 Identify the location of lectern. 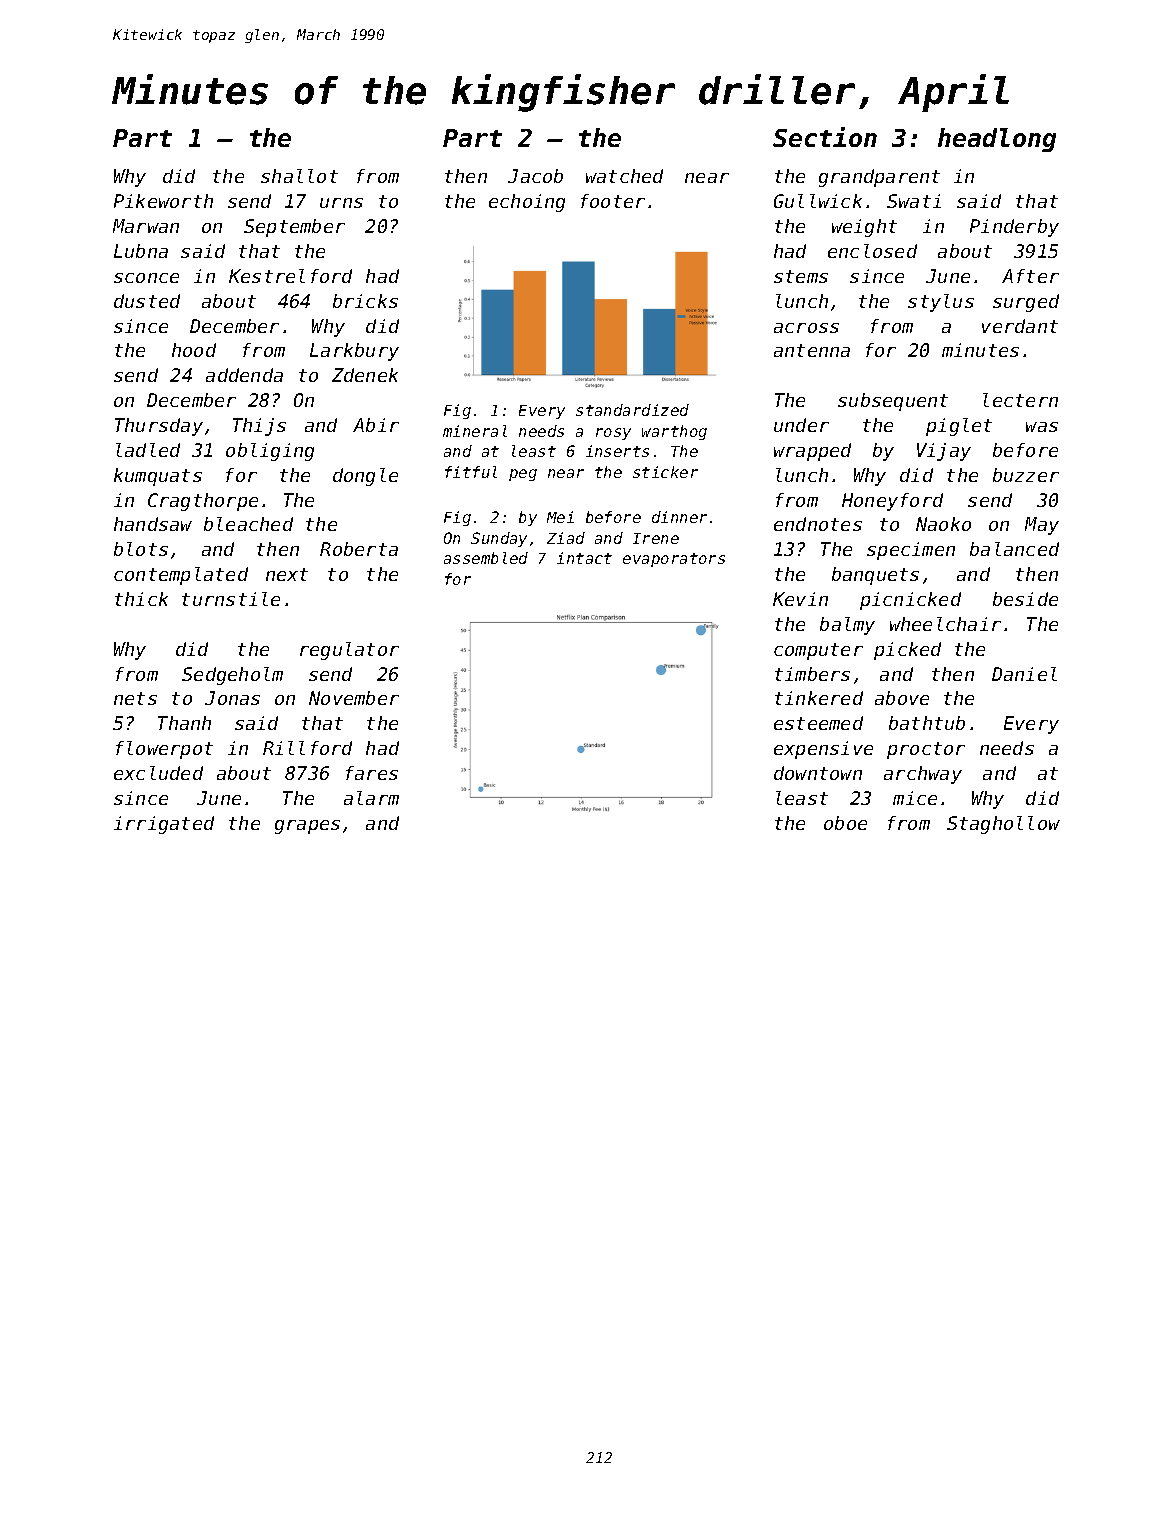
(1020, 400).
